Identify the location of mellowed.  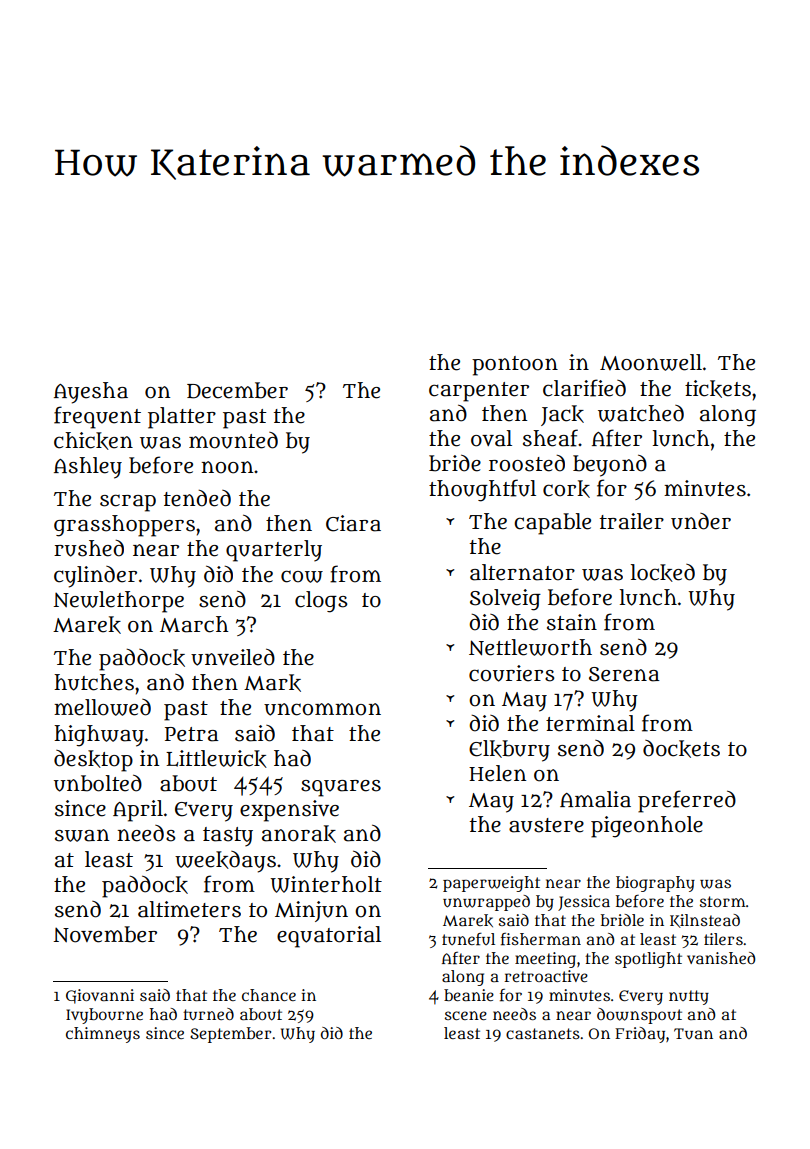
(102, 707).
